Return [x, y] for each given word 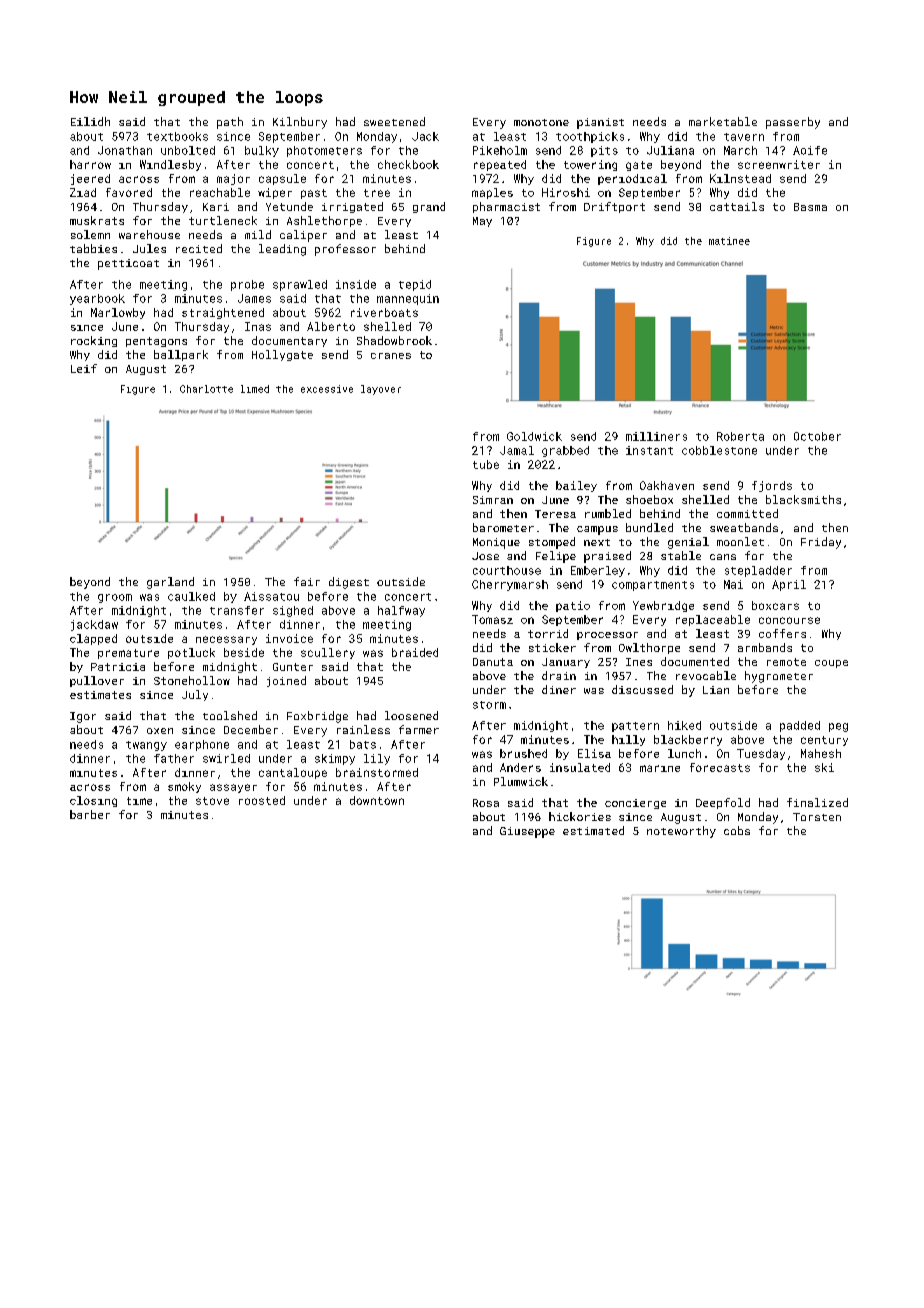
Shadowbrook [394, 340]
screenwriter [779, 164]
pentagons [156, 342]
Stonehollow [192, 680]
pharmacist [506, 207]
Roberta [740, 436]
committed [747, 513]
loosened [411, 715]
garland [170, 583]
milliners [656, 436]
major [233, 179]
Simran [493, 500]
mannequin [408, 299]
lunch [684, 753]
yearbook [97, 299]
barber [90, 814]
